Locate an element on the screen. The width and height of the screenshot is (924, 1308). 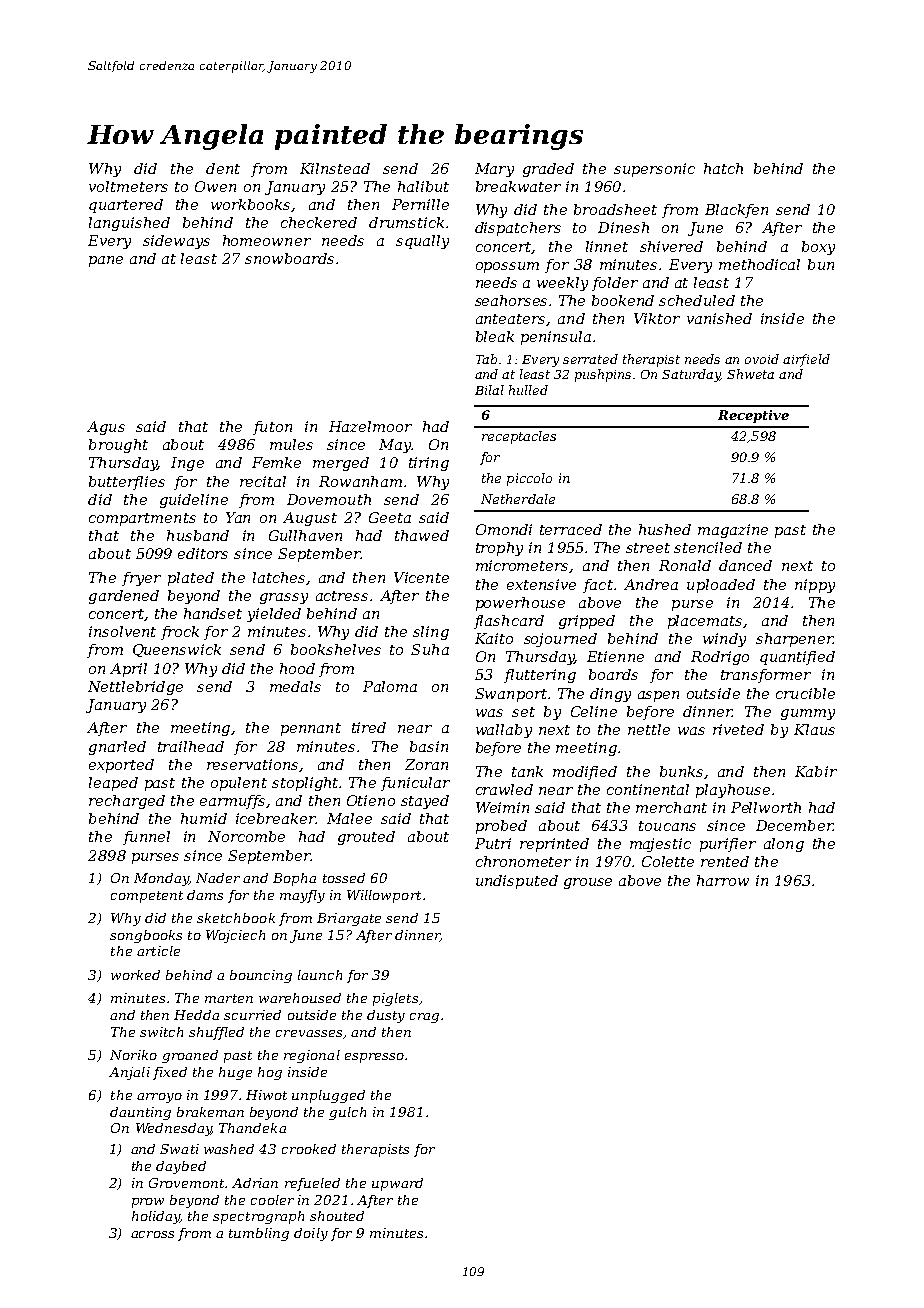
futon is located at coordinates (272, 428).
